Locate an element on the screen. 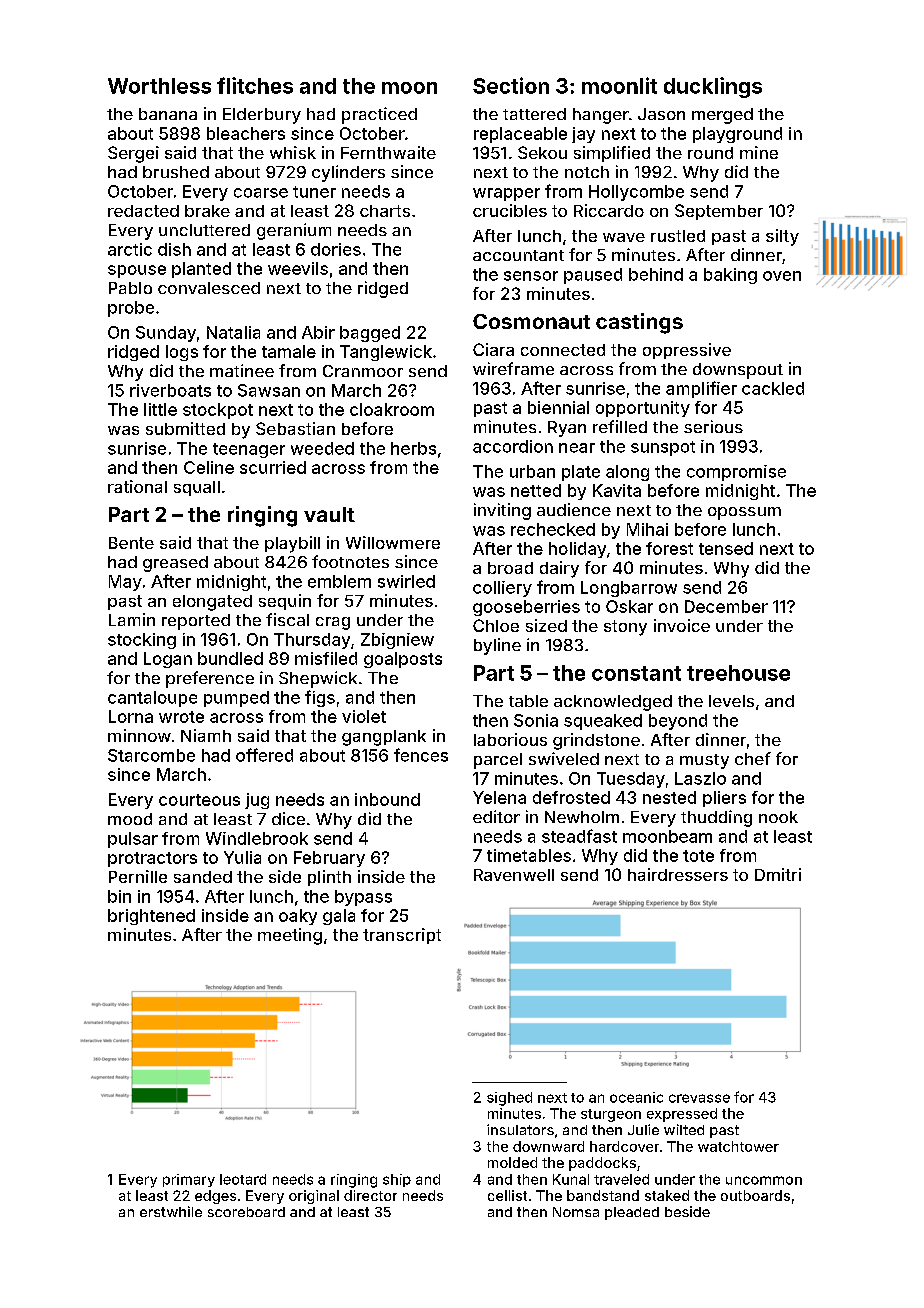  invoice is located at coordinates (682, 625).
